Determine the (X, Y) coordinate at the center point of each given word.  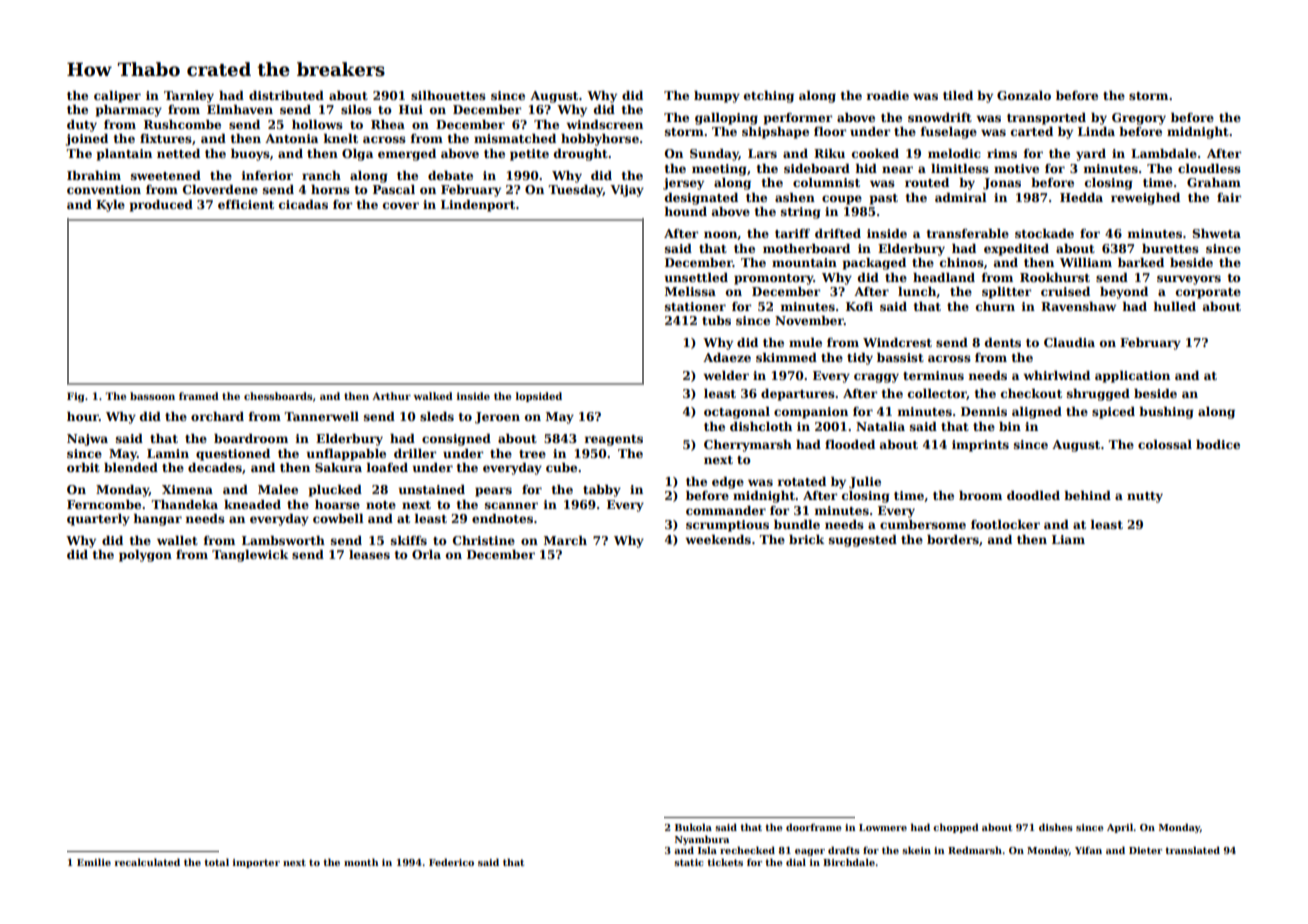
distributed (286, 95)
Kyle (110, 206)
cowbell (338, 518)
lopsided (539, 397)
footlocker (1005, 524)
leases (369, 554)
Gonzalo (1024, 95)
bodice (1218, 444)
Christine (484, 540)
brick (806, 539)
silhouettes (448, 95)
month (361, 862)
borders (953, 539)
